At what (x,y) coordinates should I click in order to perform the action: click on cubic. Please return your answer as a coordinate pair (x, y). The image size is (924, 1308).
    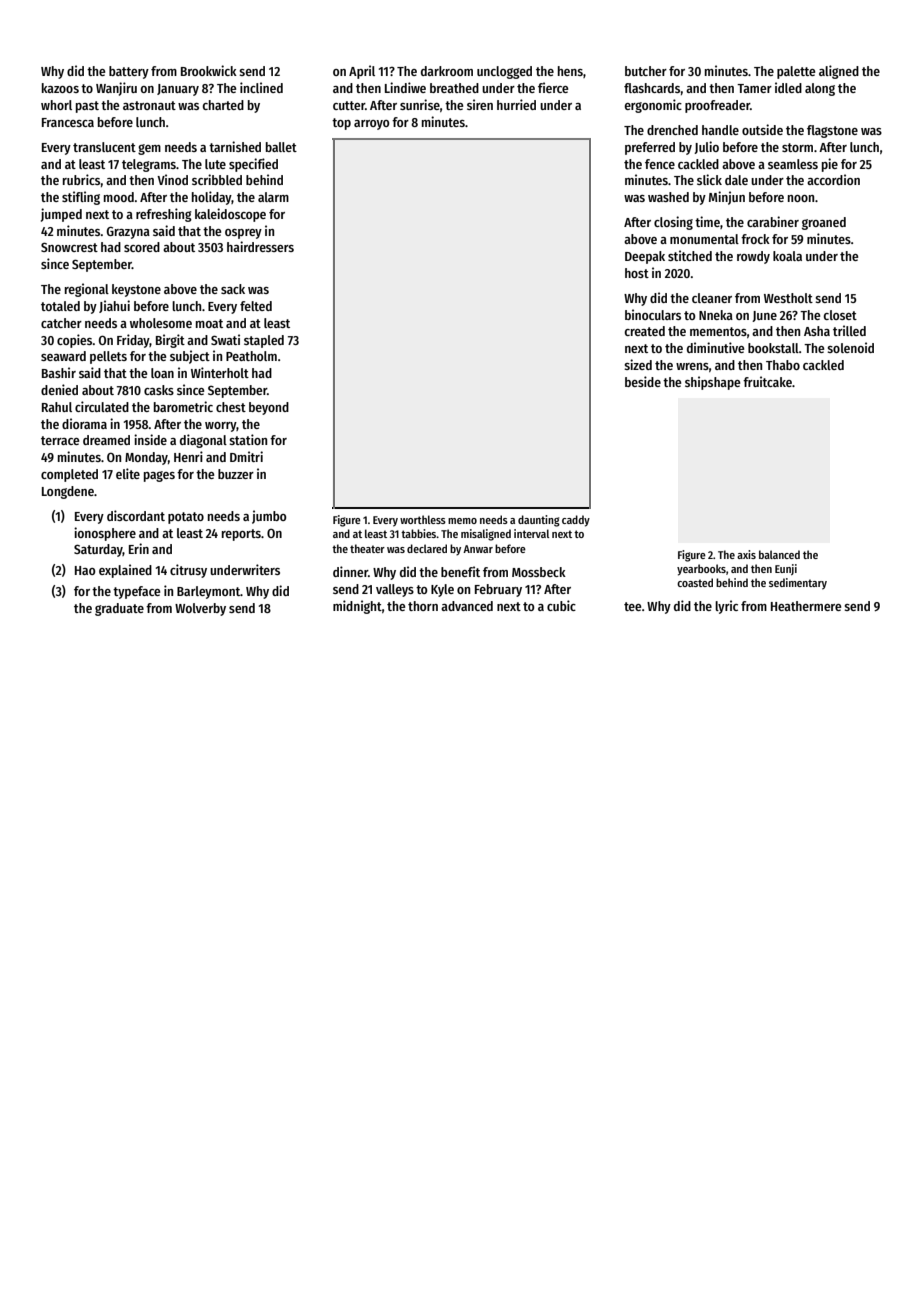
    Looking at the image, I should click on (561, 605).
